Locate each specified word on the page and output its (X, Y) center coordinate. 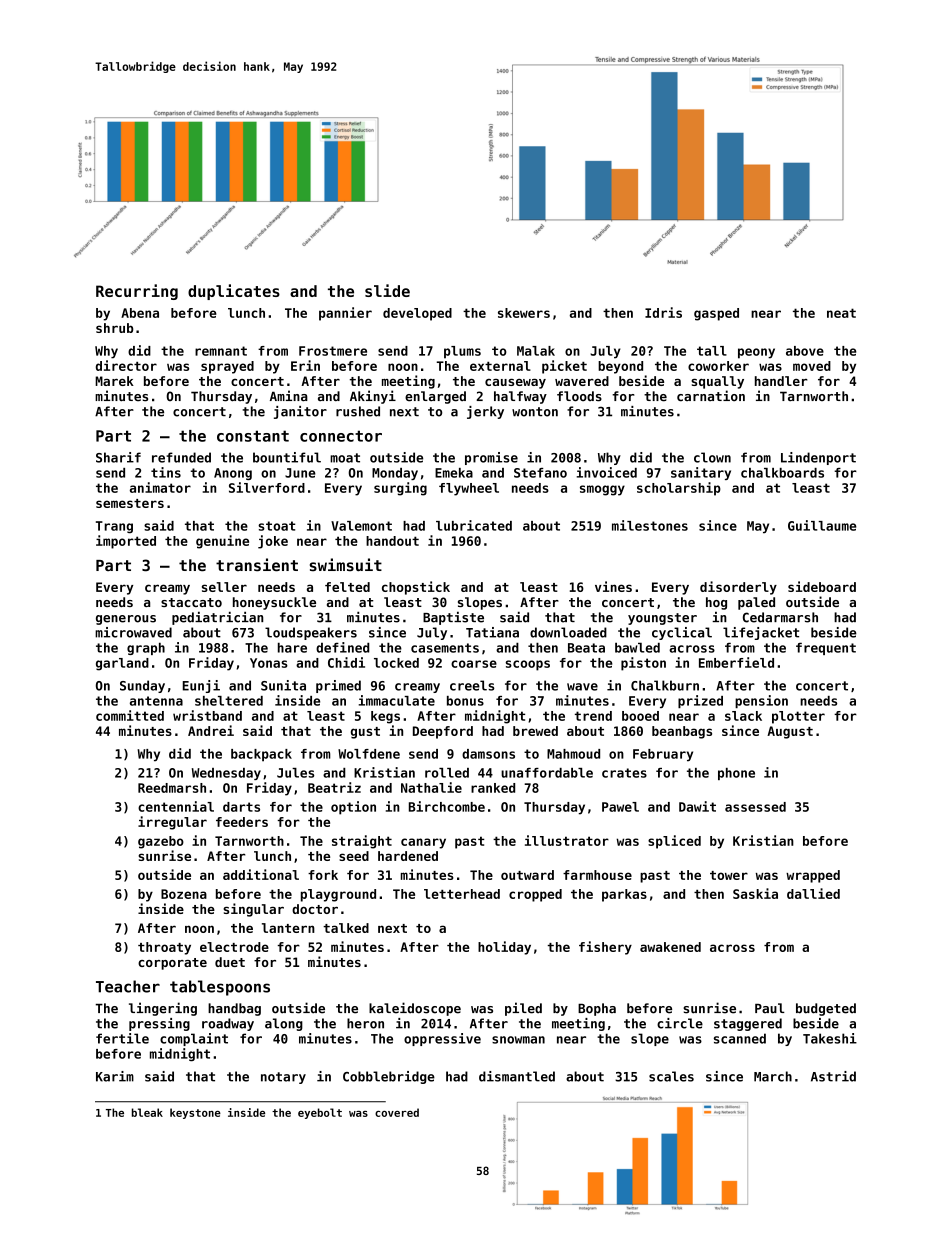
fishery (605, 948)
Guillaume (822, 525)
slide (387, 290)
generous (126, 620)
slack (743, 716)
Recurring (137, 292)
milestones (650, 525)
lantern (288, 928)
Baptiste (453, 618)
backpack (261, 755)
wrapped (813, 876)
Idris (663, 312)
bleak (147, 1112)
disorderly (738, 588)
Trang (114, 527)
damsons (488, 754)
